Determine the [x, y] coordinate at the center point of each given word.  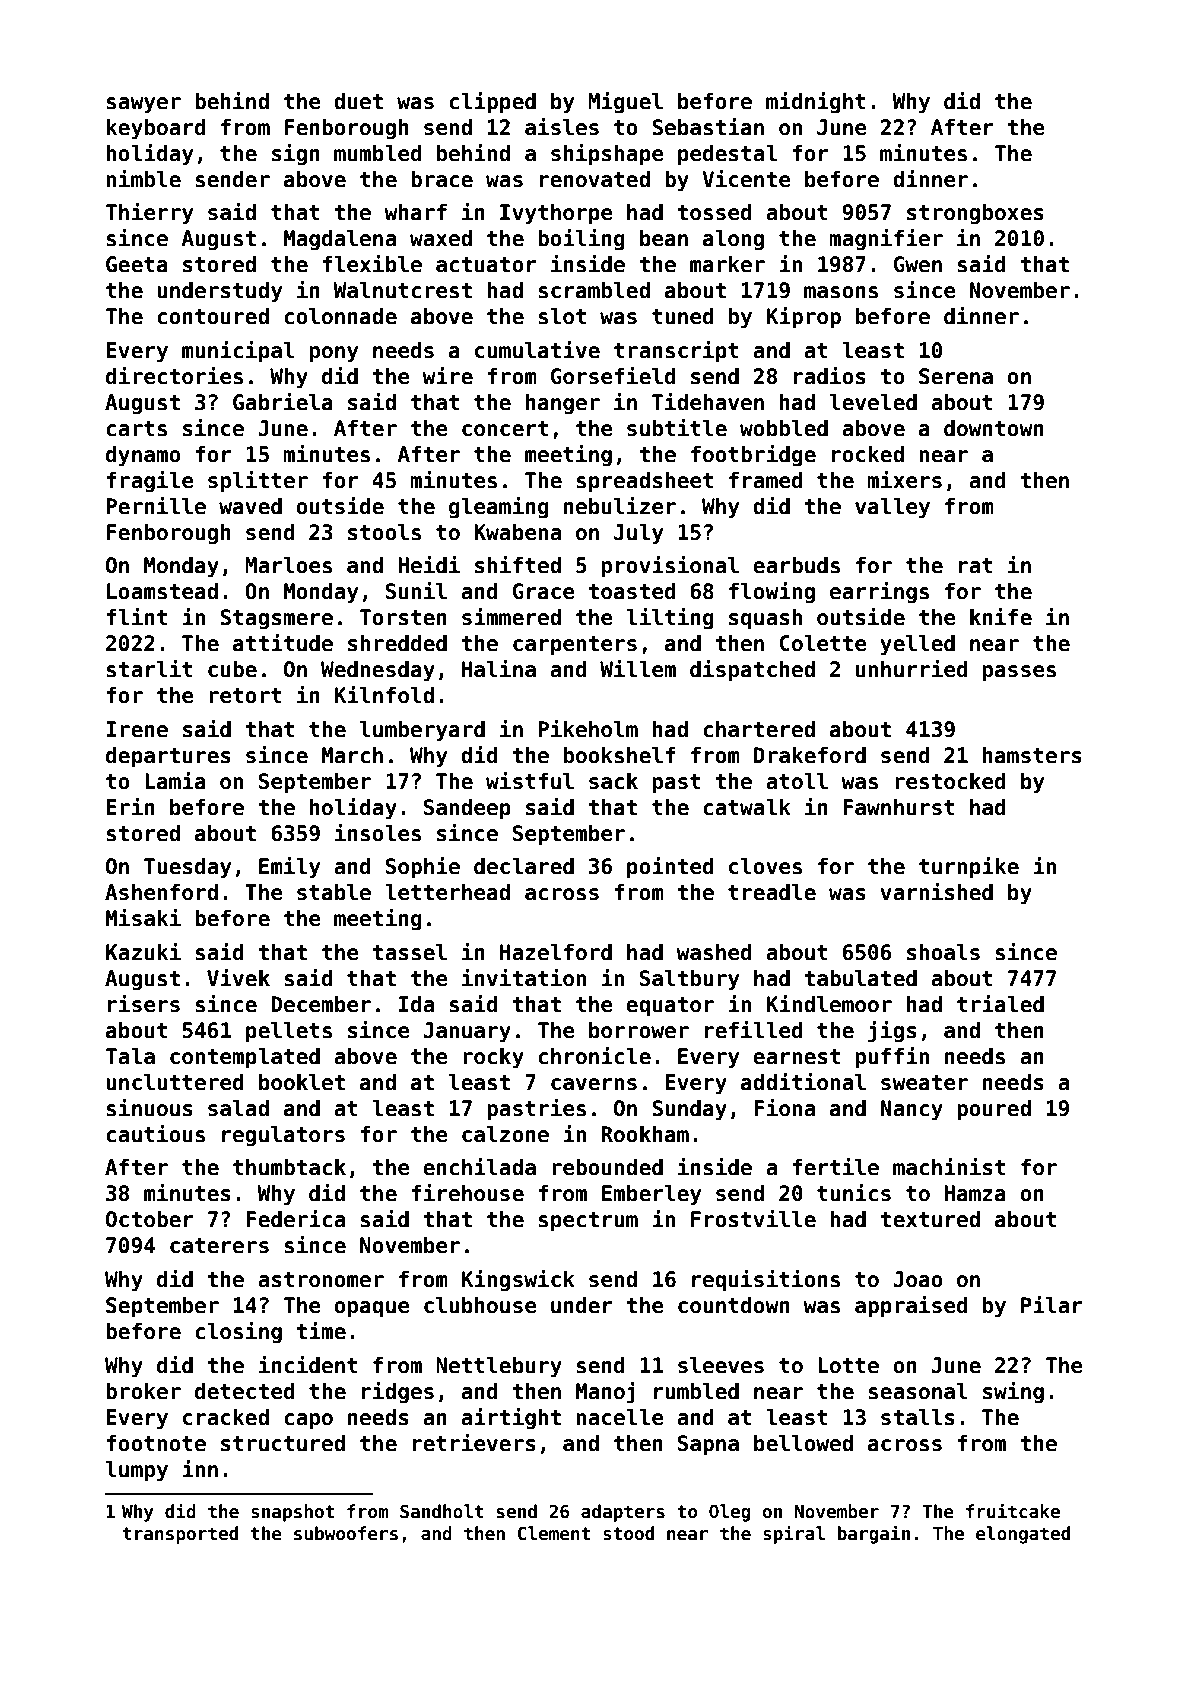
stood [628, 1533]
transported [180, 1535]
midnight [816, 103]
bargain [874, 1534]
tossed [714, 212]
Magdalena [340, 240]
